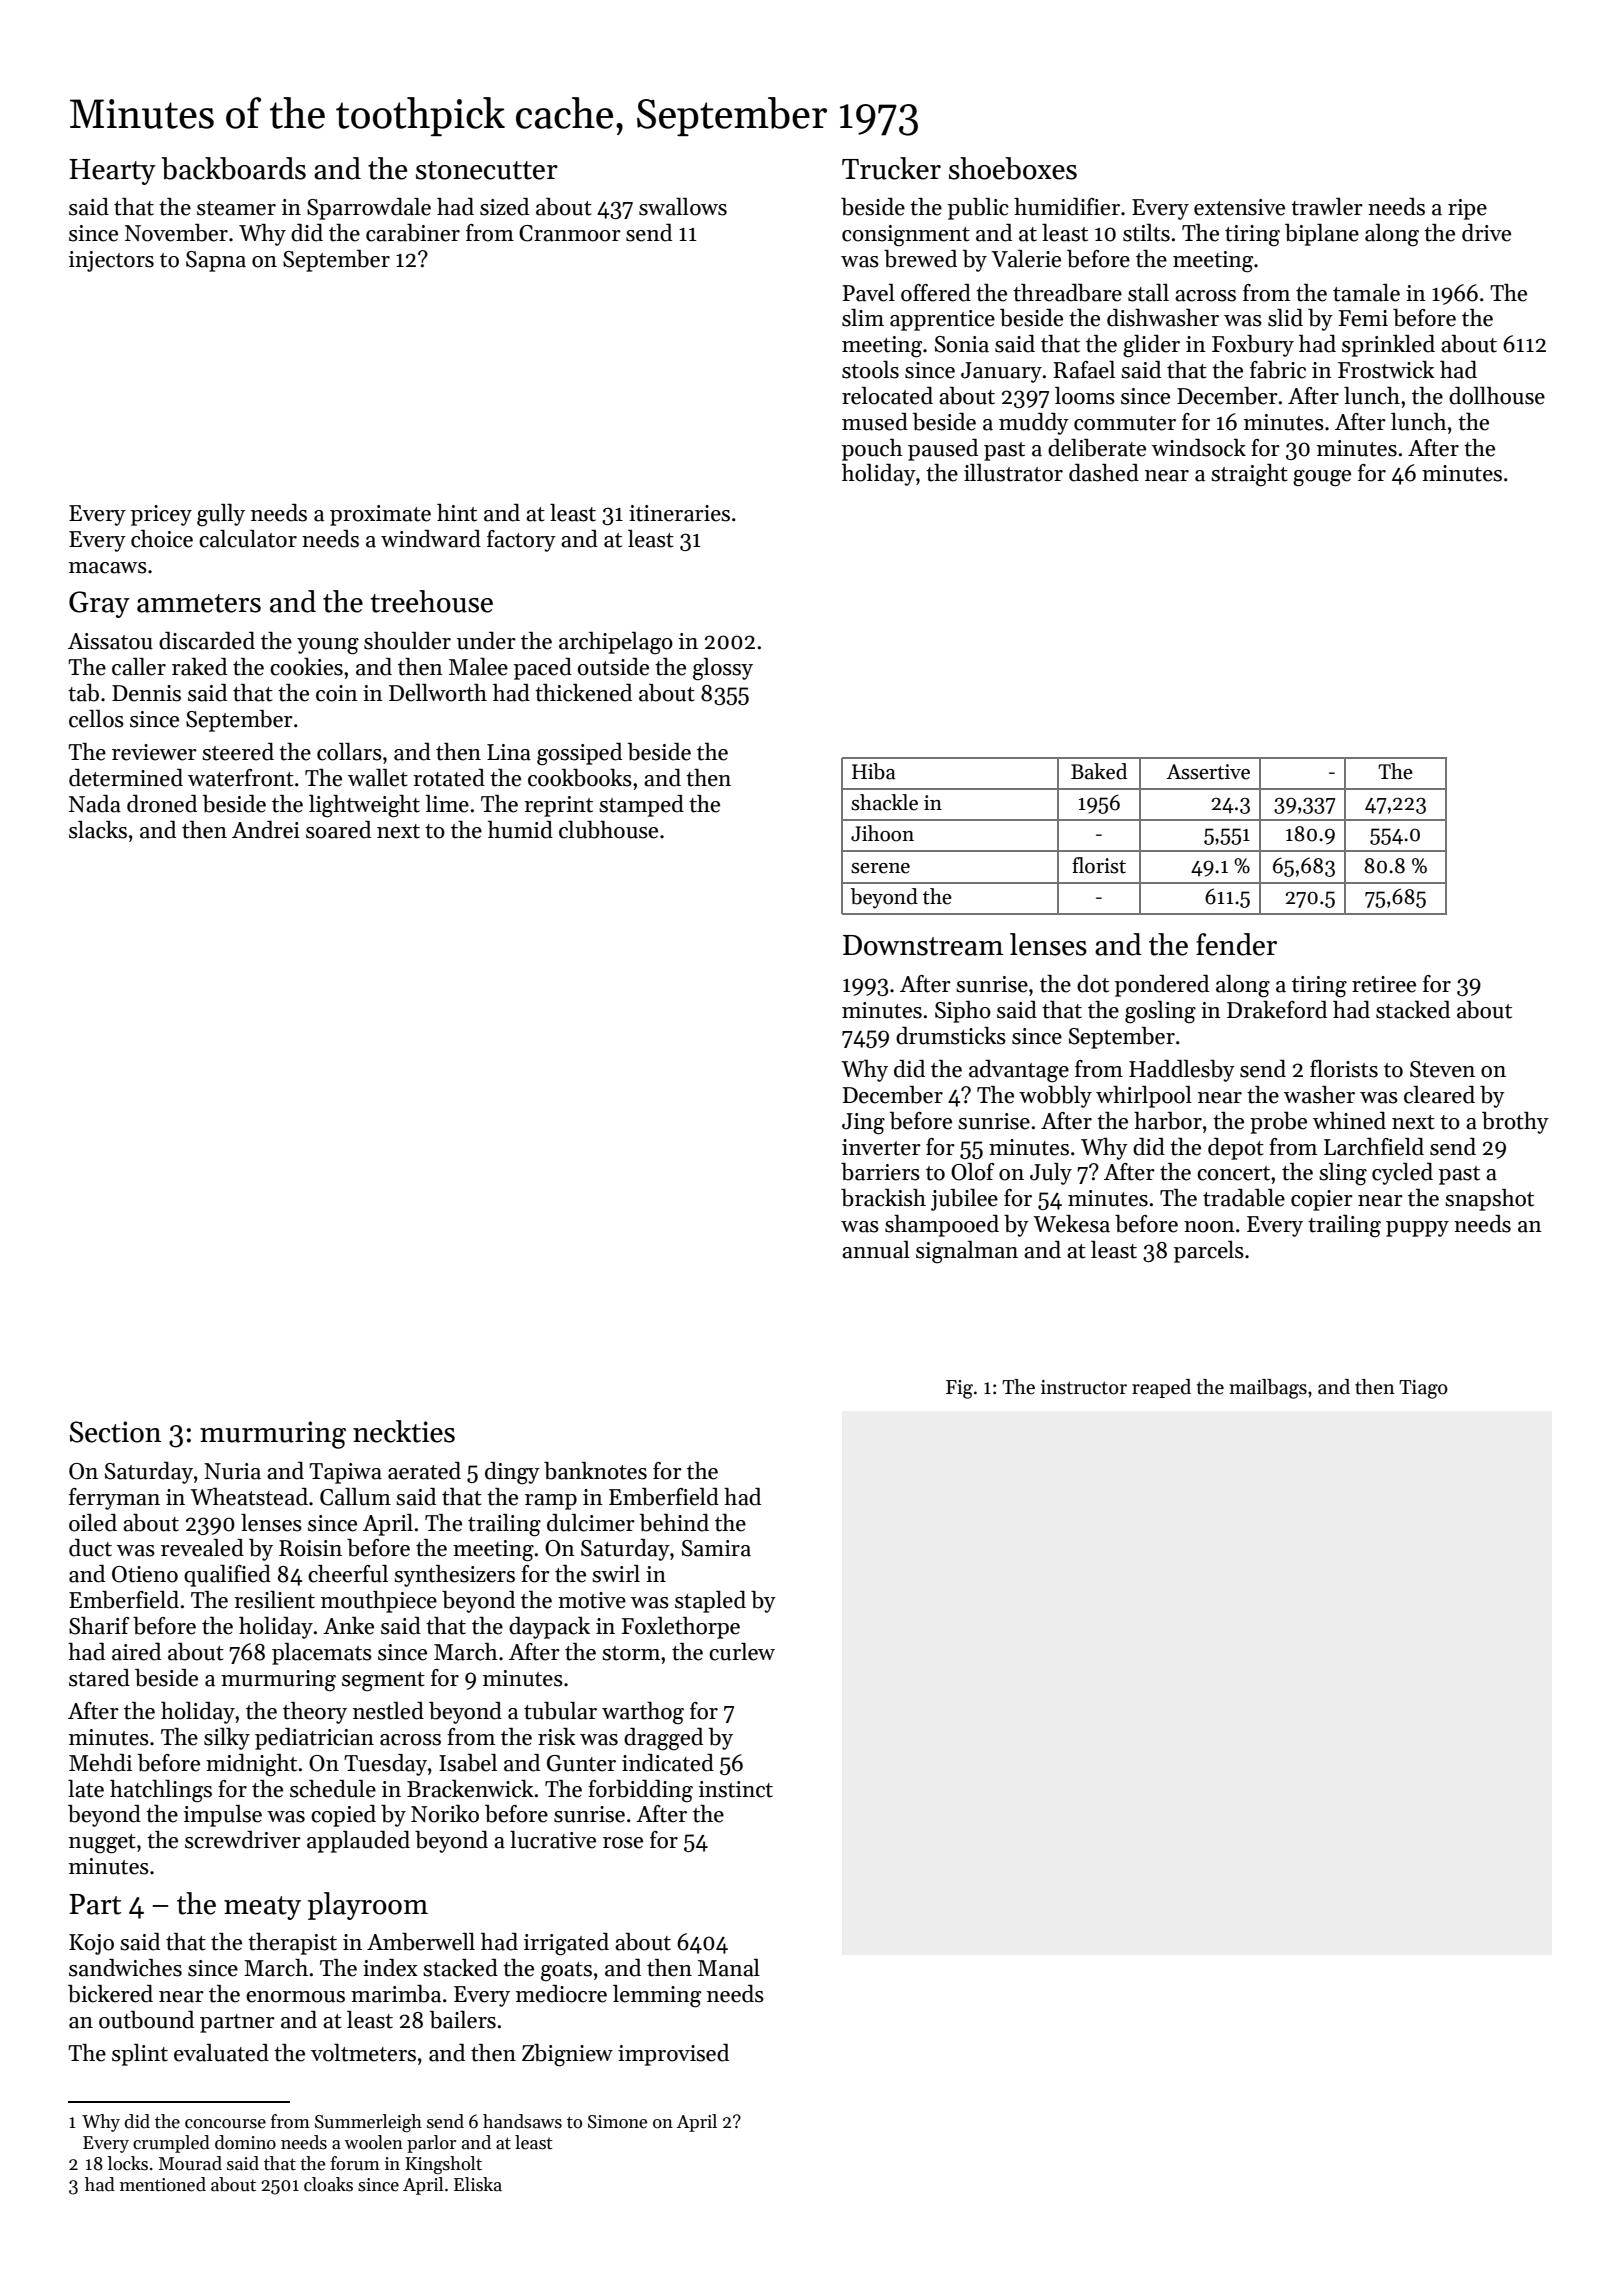 Image resolution: width=1620 pixels, height=2292 pixels. What do you see at coordinates (1423, 1389) in the screenshot?
I see `Tiago` at bounding box center [1423, 1389].
